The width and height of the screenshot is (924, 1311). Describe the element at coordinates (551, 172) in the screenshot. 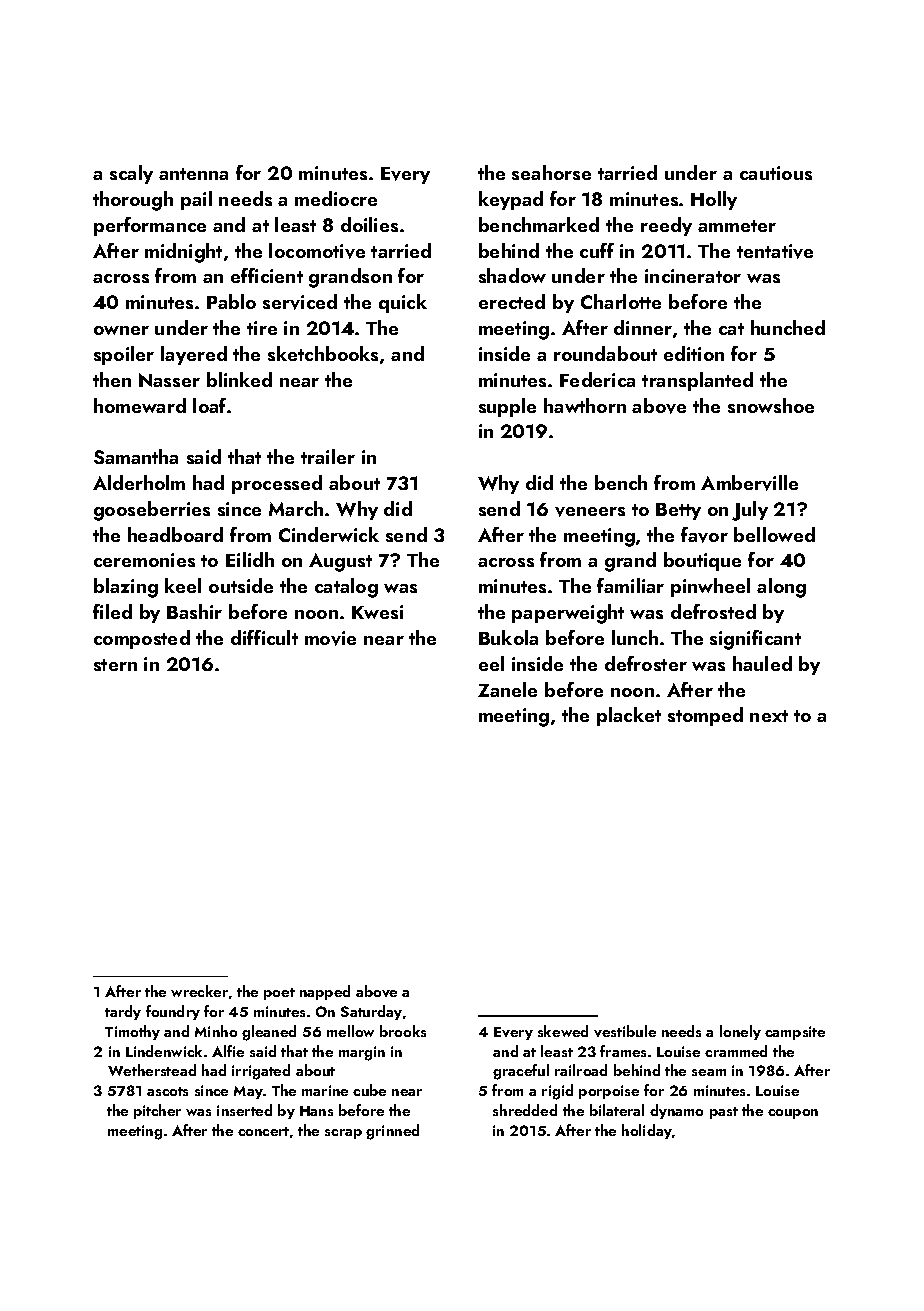

I see `seahorse` at that location.
